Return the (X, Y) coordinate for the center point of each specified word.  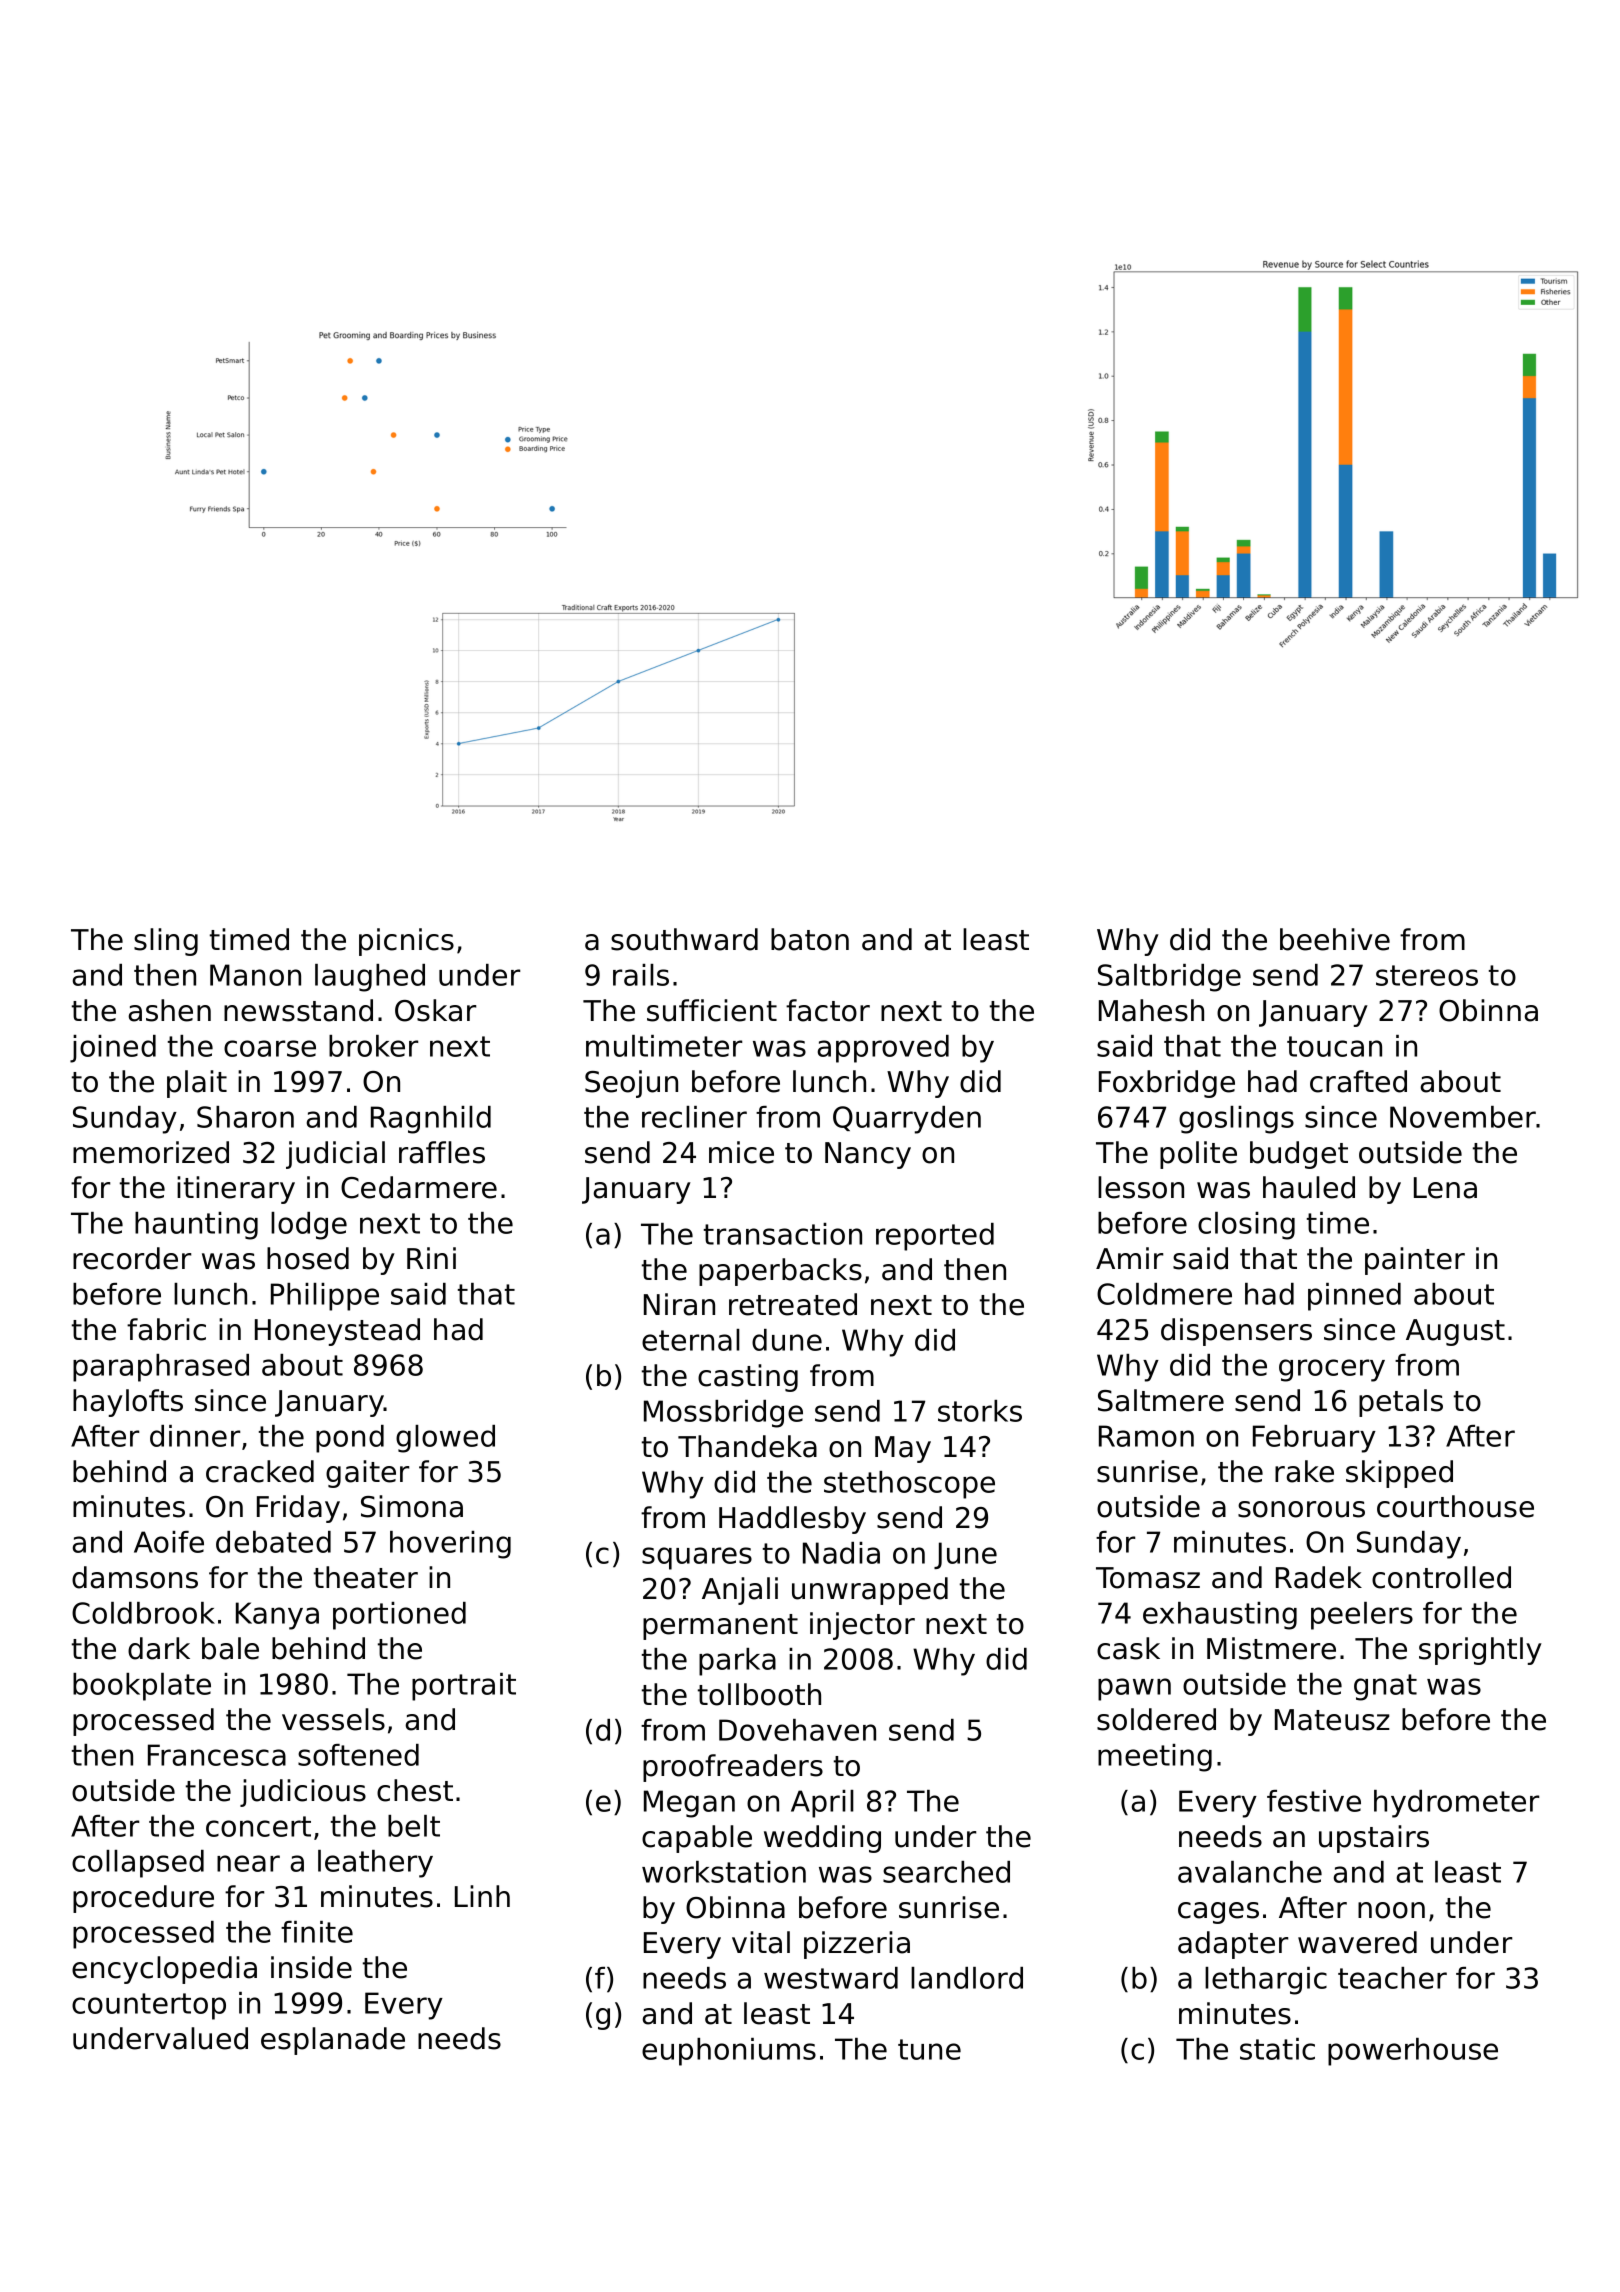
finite (317, 1932)
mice (741, 1152)
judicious (303, 1793)
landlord (967, 1978)
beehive (1335, 939)
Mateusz (1332, 1720)
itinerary (236, 1190)
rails (641, 975)
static (1277, 2049)
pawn (1134, 1689)
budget (1299, 1155)
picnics (406, 942)
